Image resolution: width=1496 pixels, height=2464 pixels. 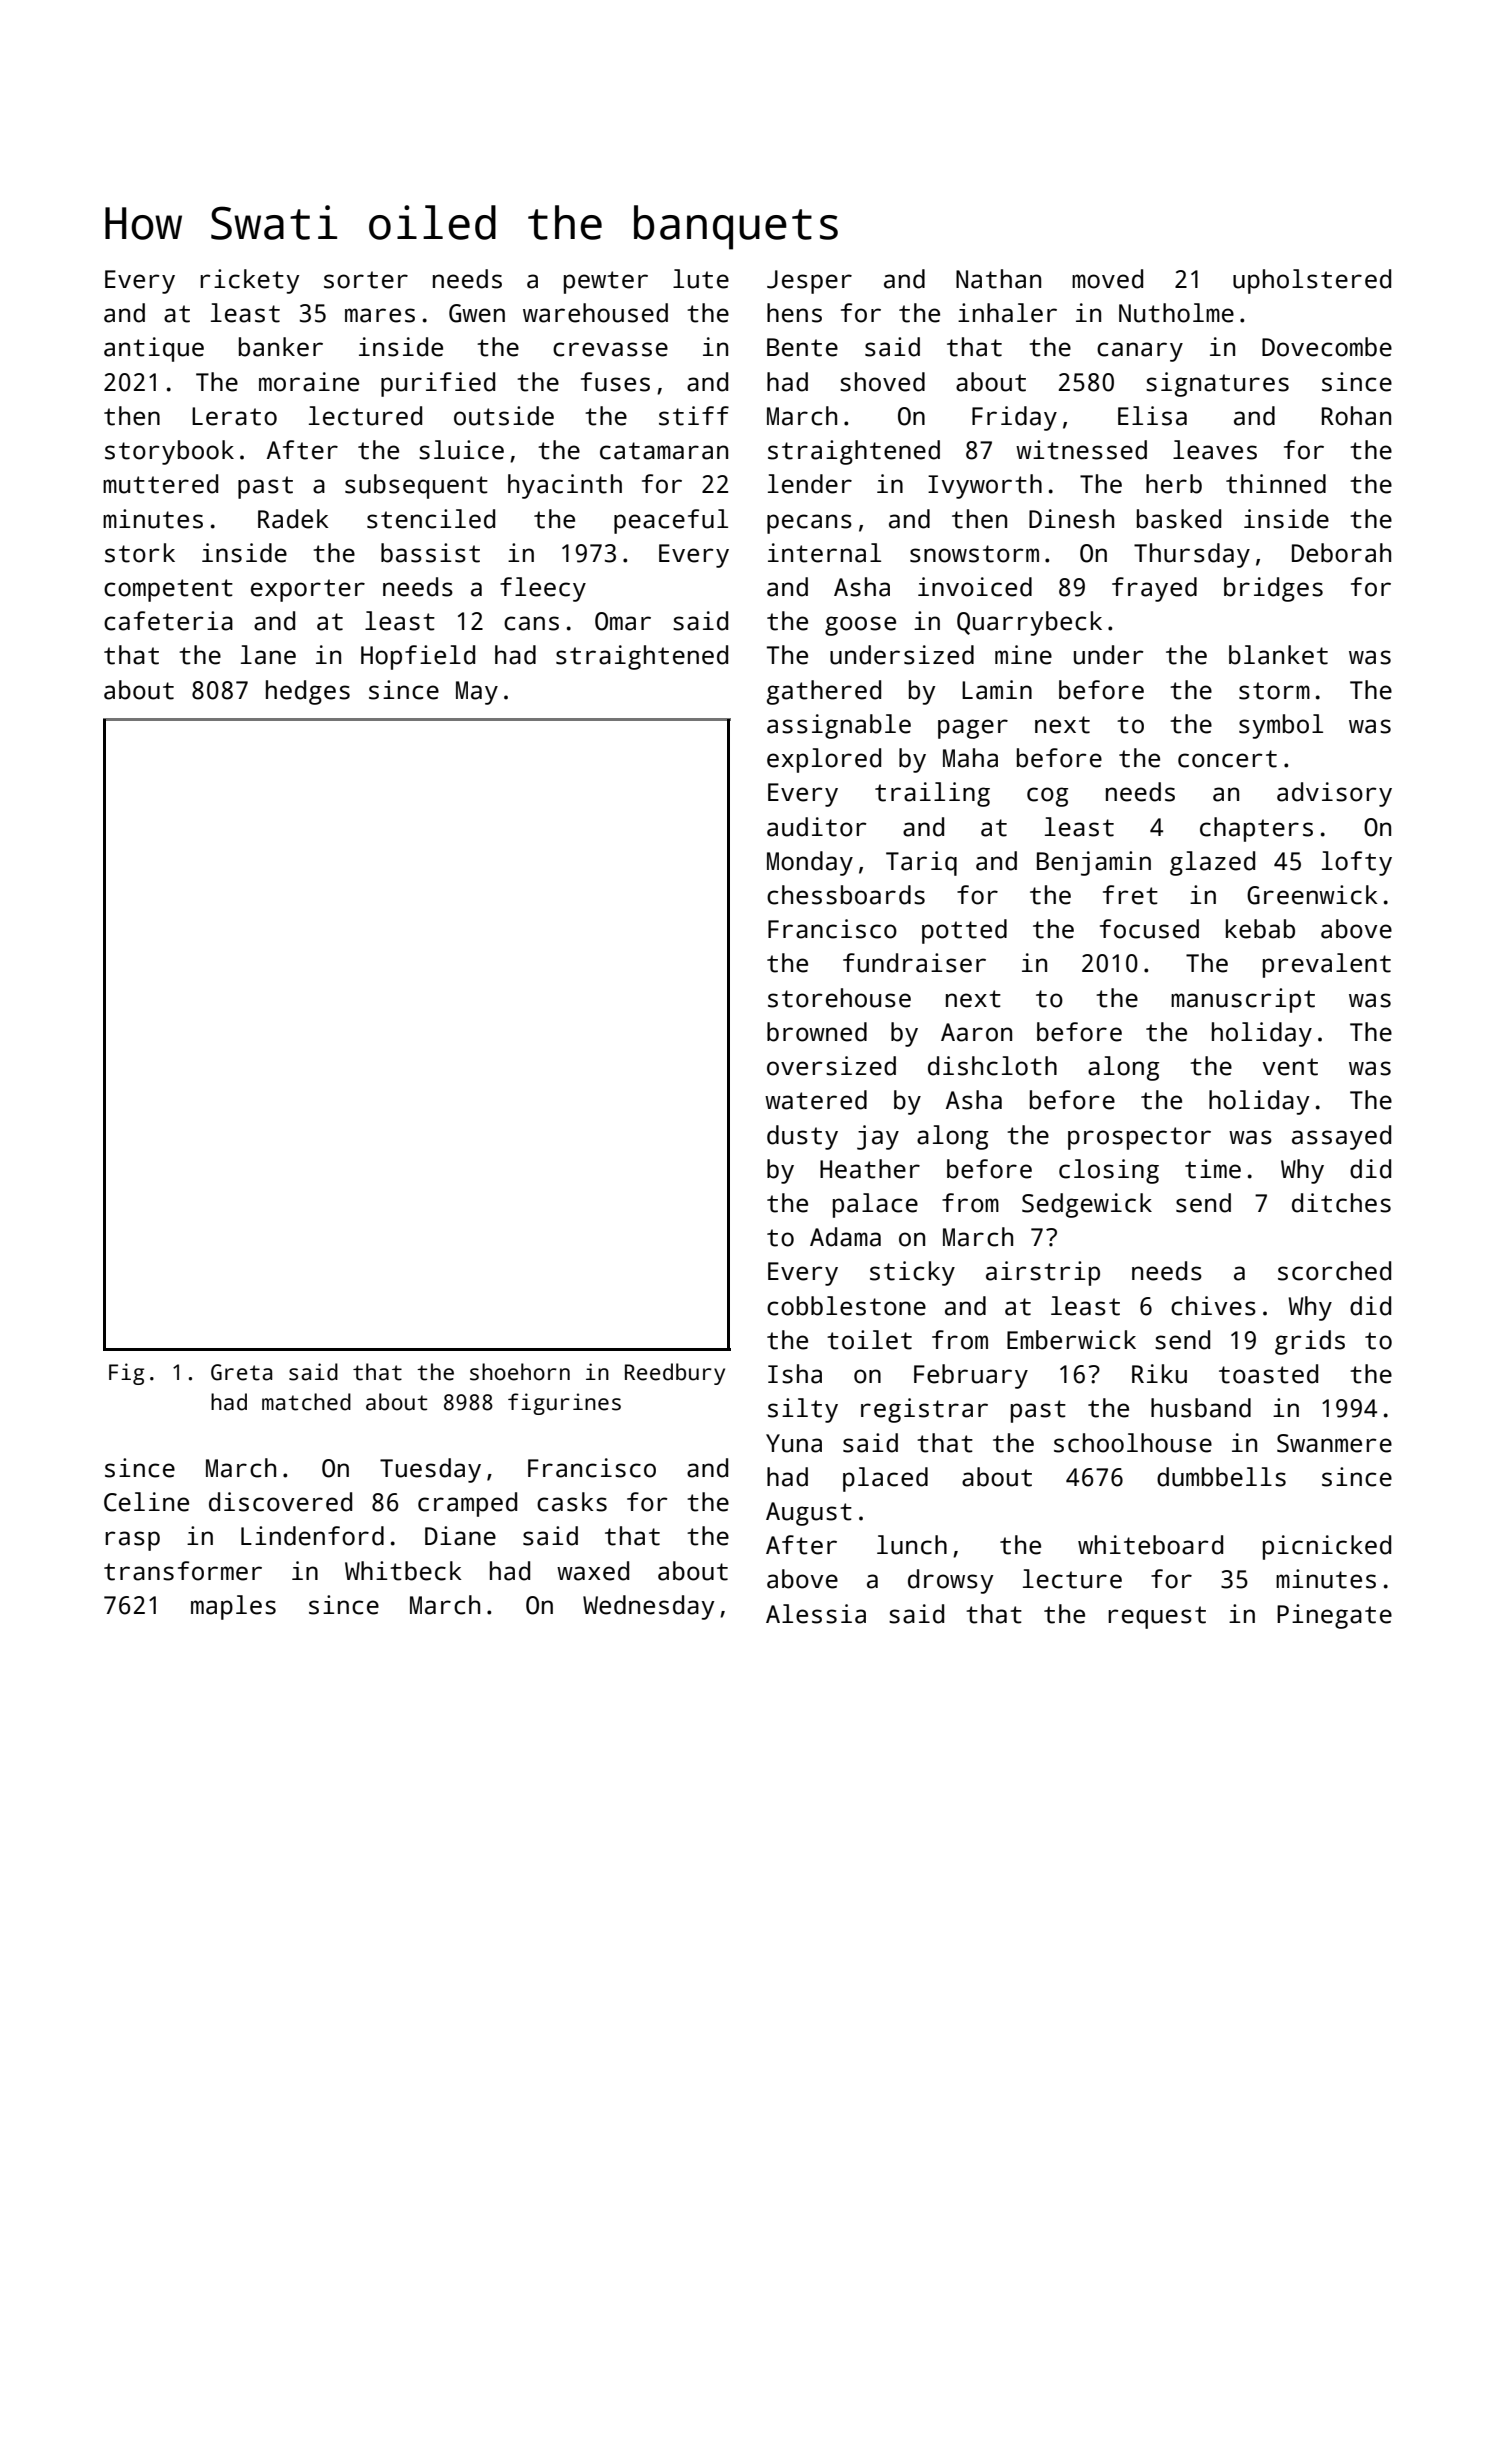 What do you see at coordinates (308, 692) in the screenshot?
I see `hedges` at bounding box center [308, 692].
